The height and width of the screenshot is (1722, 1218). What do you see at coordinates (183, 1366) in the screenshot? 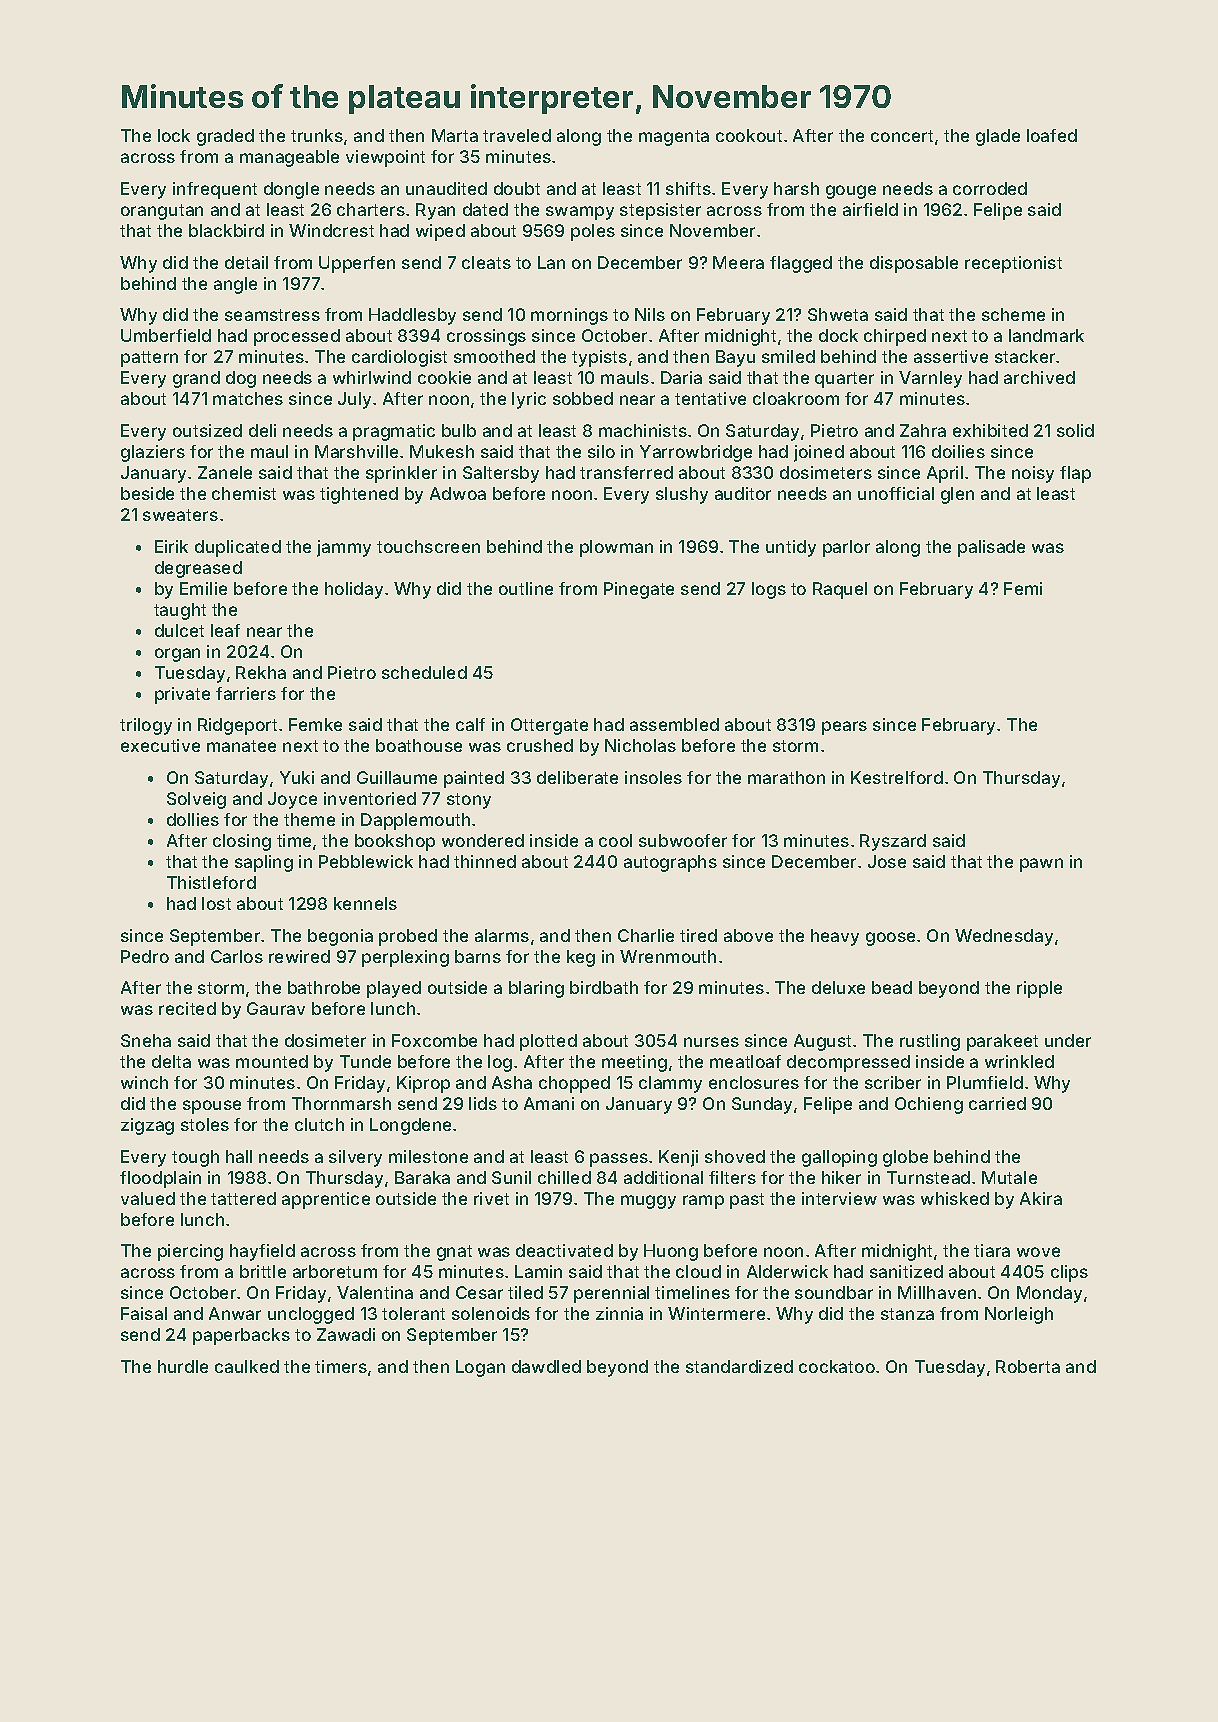
I see `hurdle` at bounding box center [183, 1366].
